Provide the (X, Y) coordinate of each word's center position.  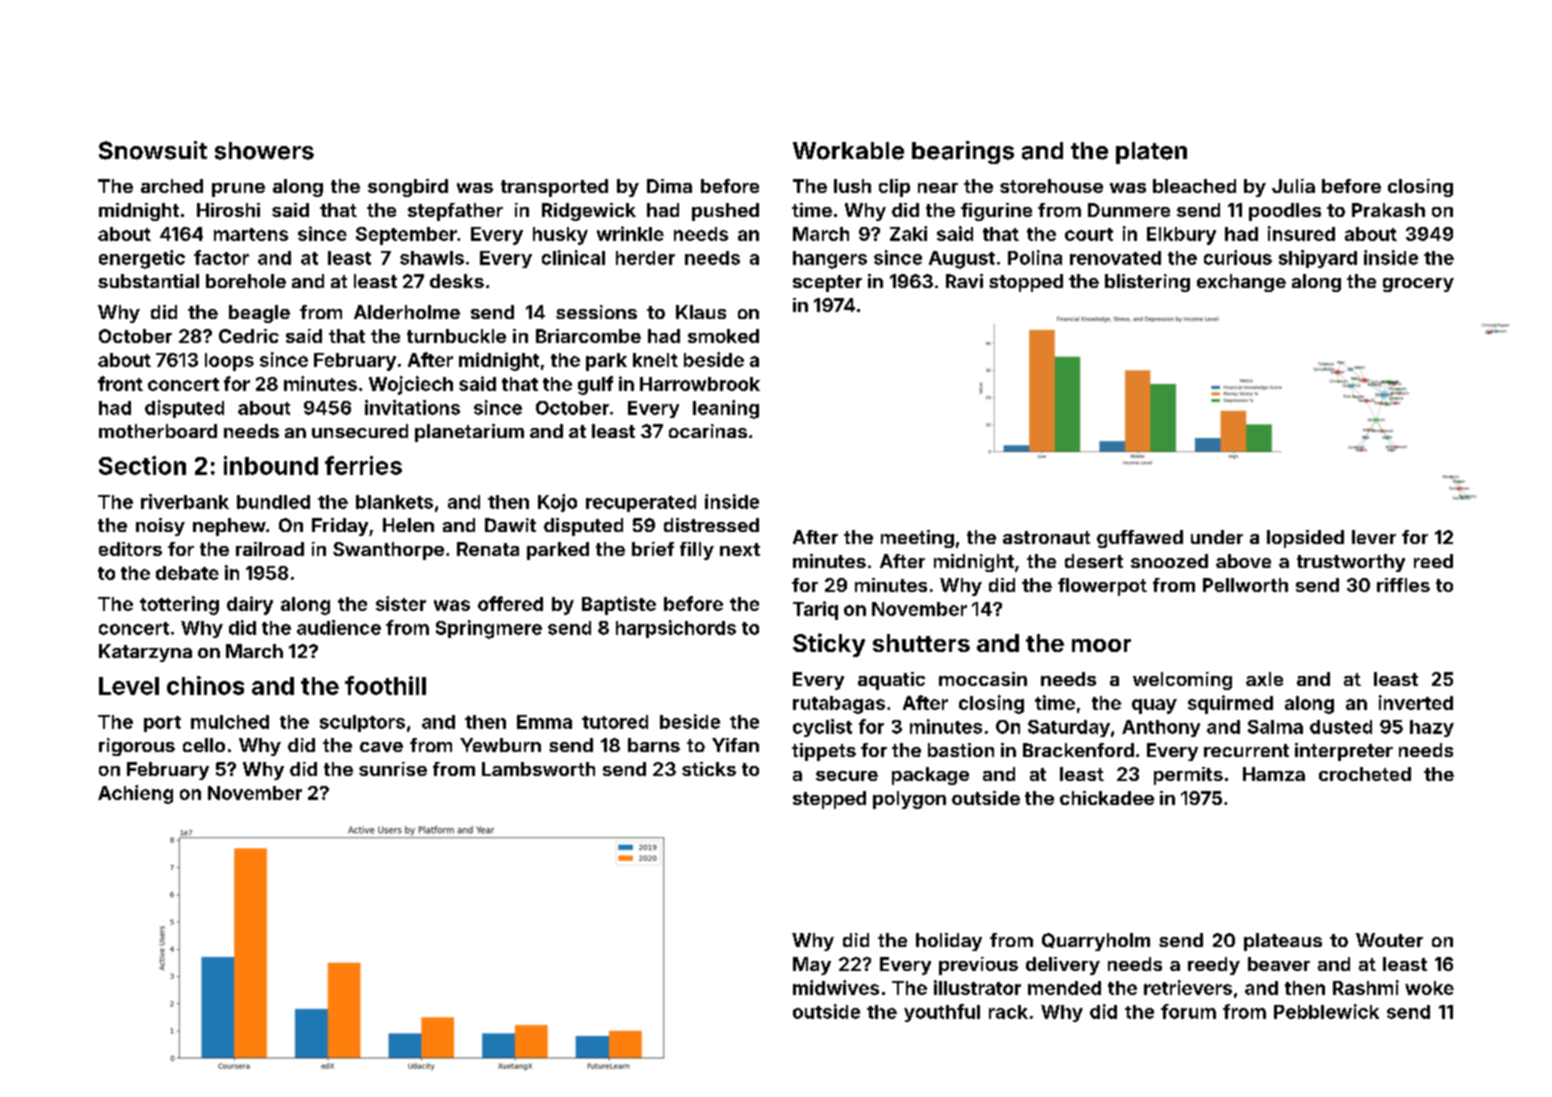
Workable (848, 151)
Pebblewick (1326, 1011)
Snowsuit (153, 150)
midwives (836, 987)
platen (1151, 153)
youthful (942, 1013)
